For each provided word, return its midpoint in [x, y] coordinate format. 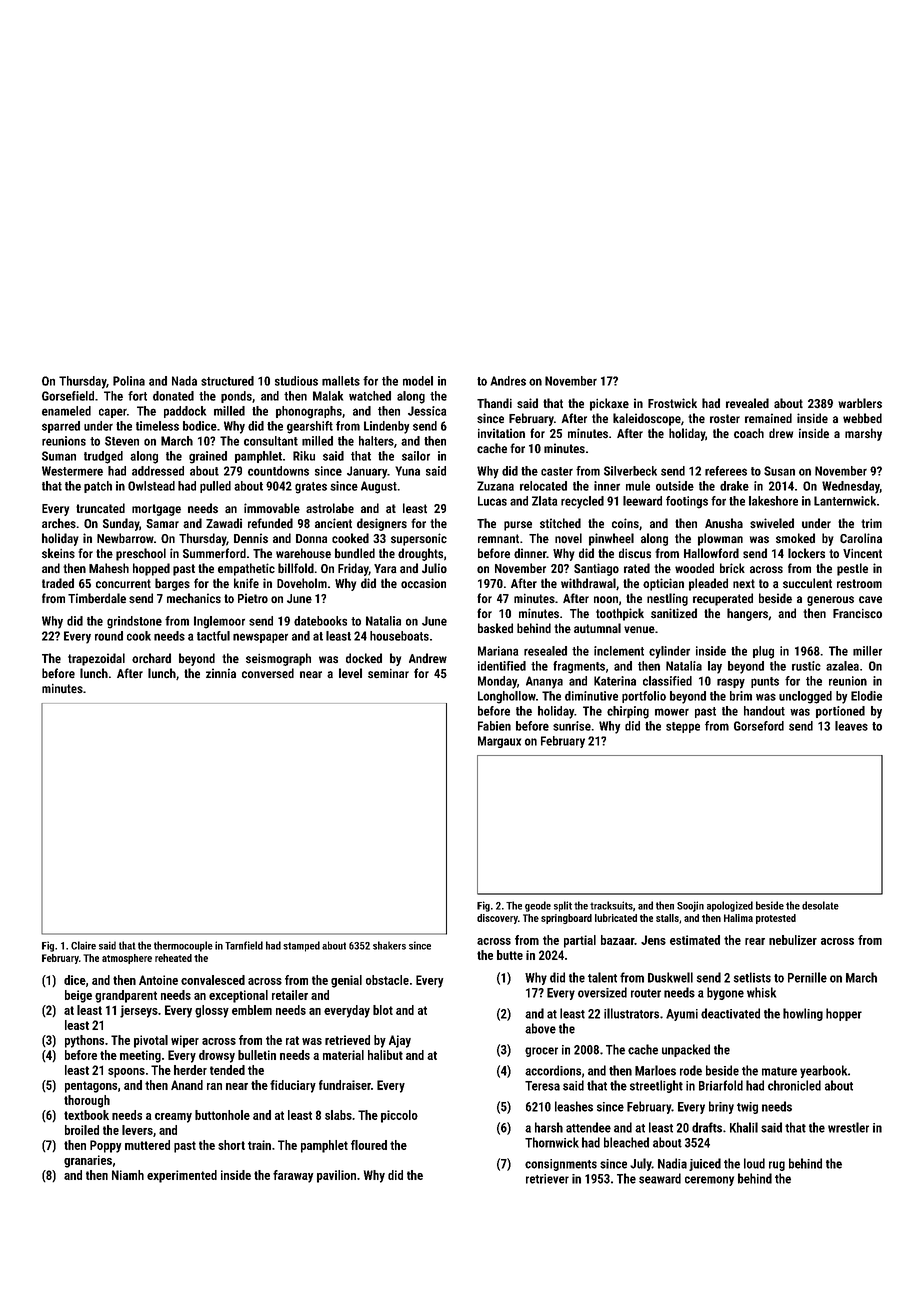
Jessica [427, 411]
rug [777, 1166]
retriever [547, 1179]
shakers [389, 945]
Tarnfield [244, 945]
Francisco [857, 614]
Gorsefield [68, 396]
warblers [860, 403]
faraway [293, 1176]
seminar [388, 674]
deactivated [730, 1013]
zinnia [221, 673]
